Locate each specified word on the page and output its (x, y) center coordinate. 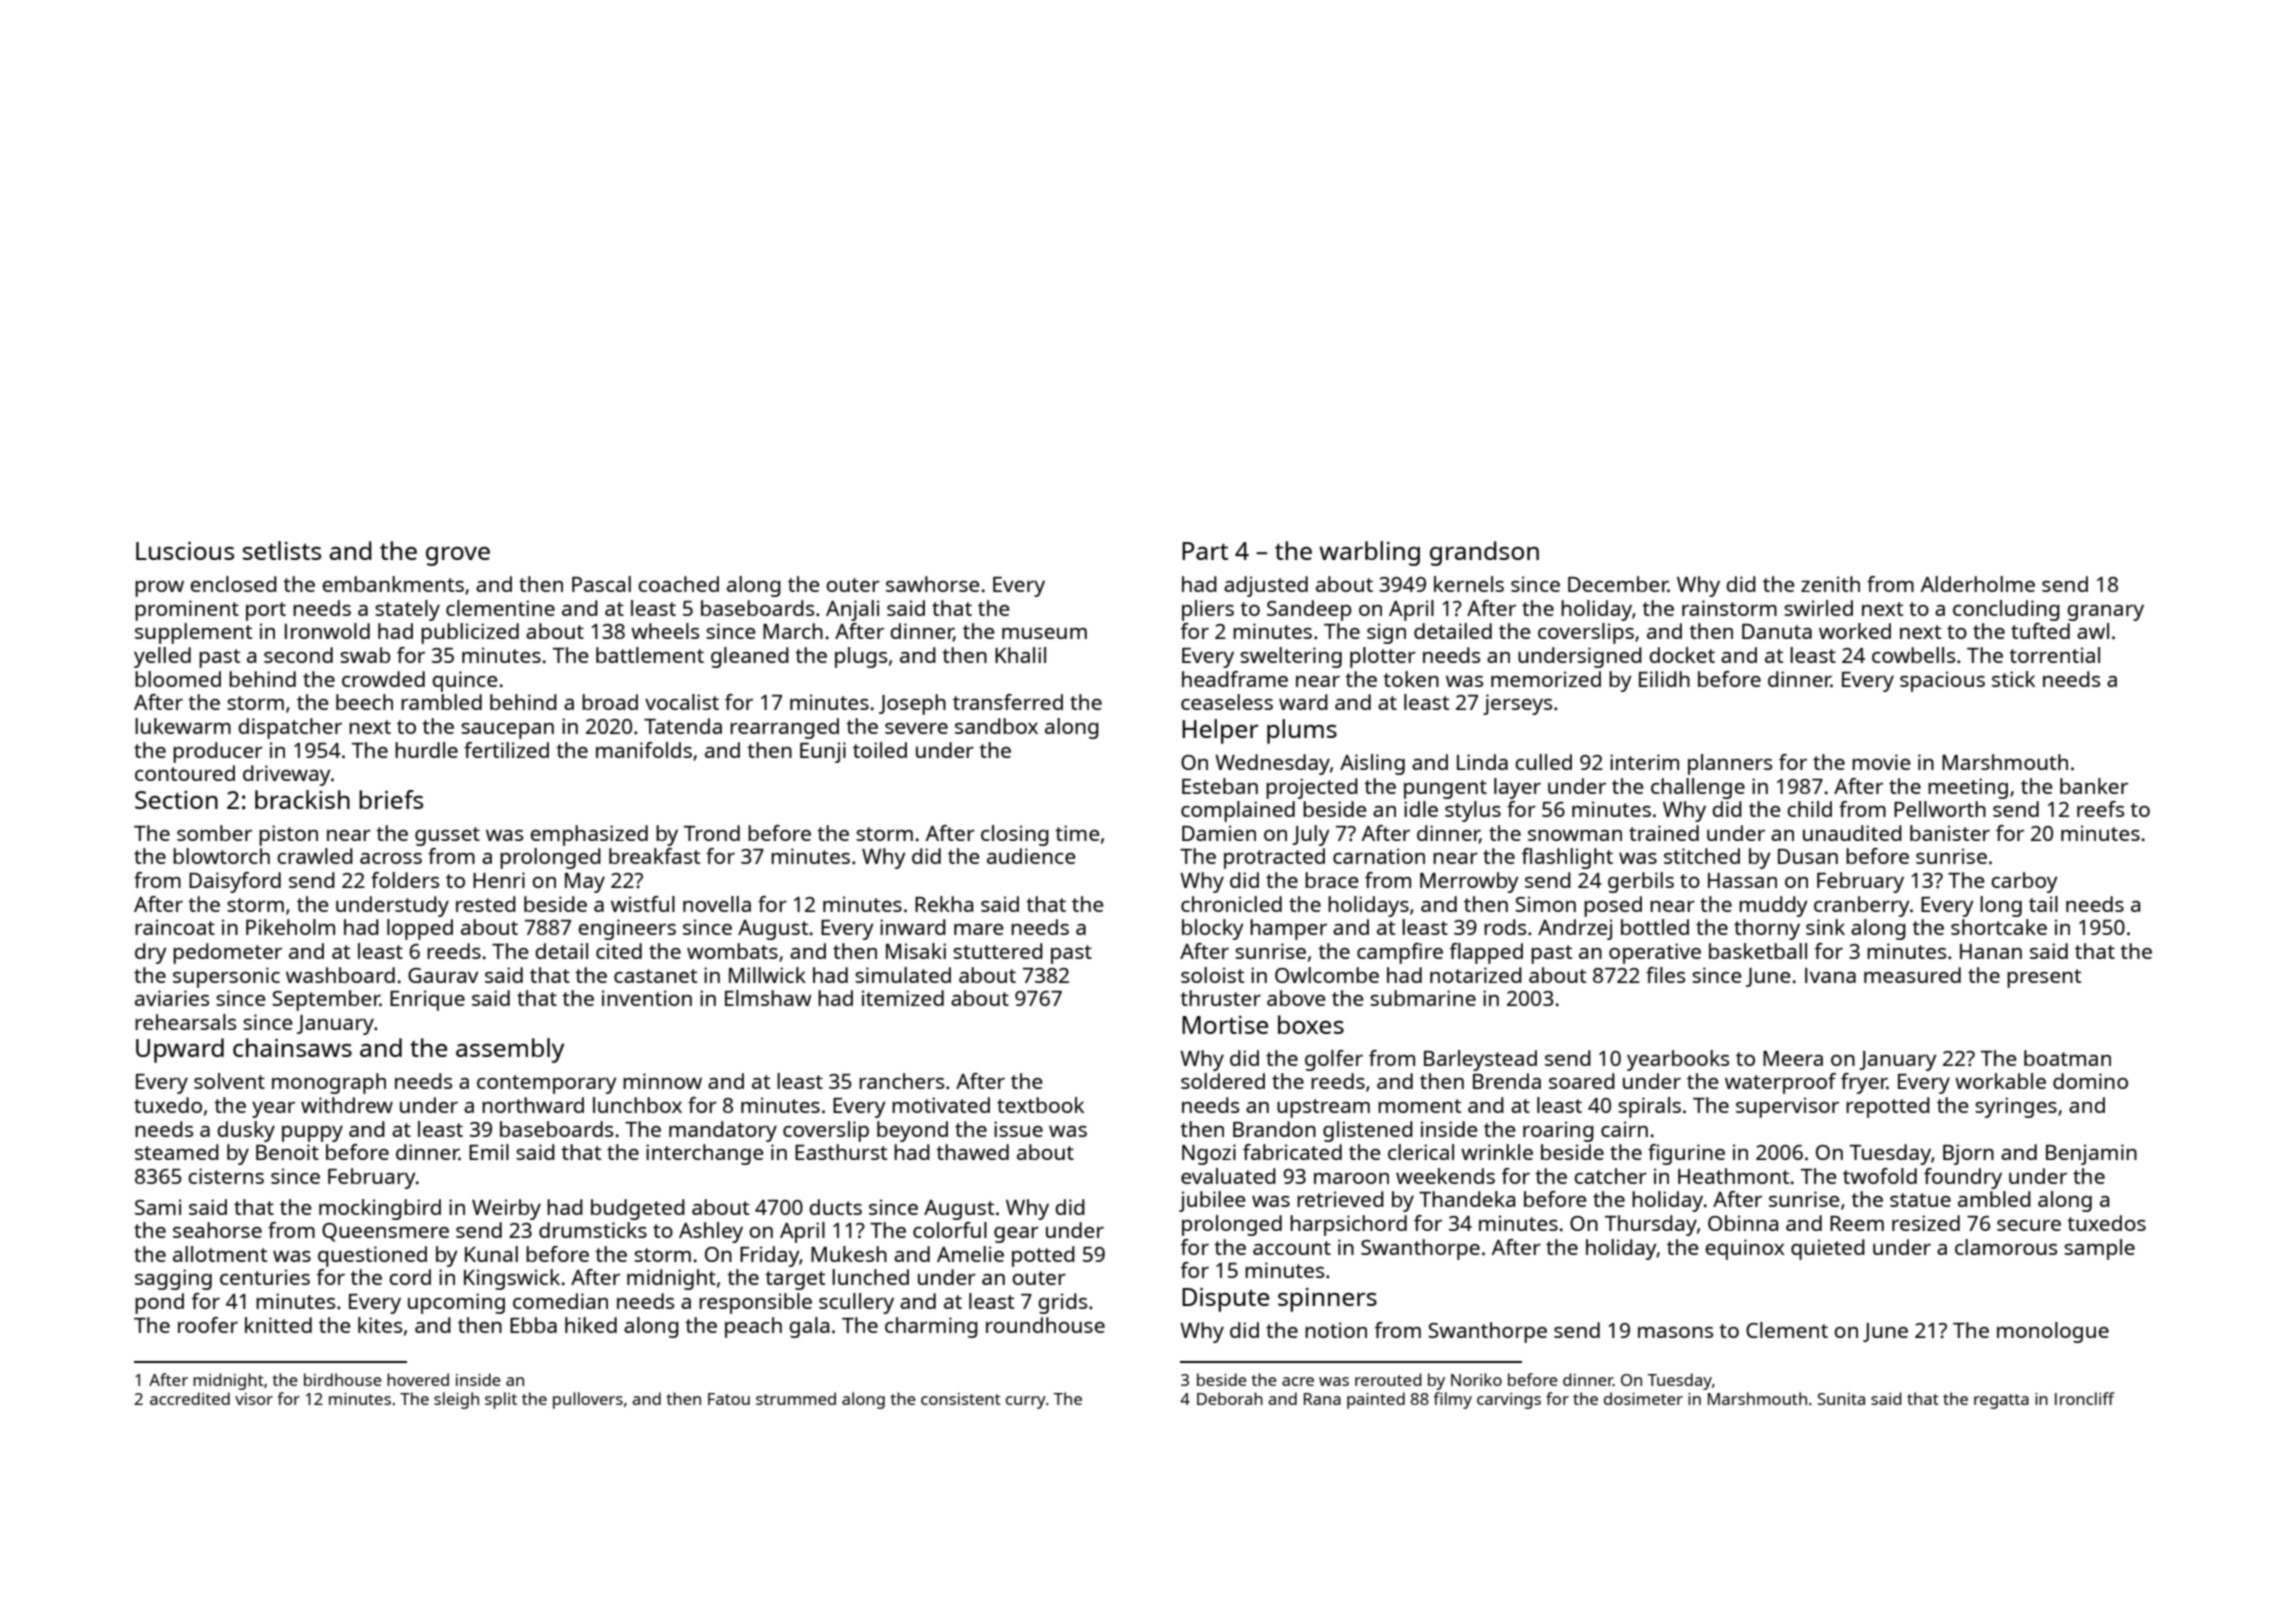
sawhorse (933, 584)
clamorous (2006, 1247)
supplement (193, 633)
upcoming (456, 1303)
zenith (1830, 584)
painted (1376, 1400)
